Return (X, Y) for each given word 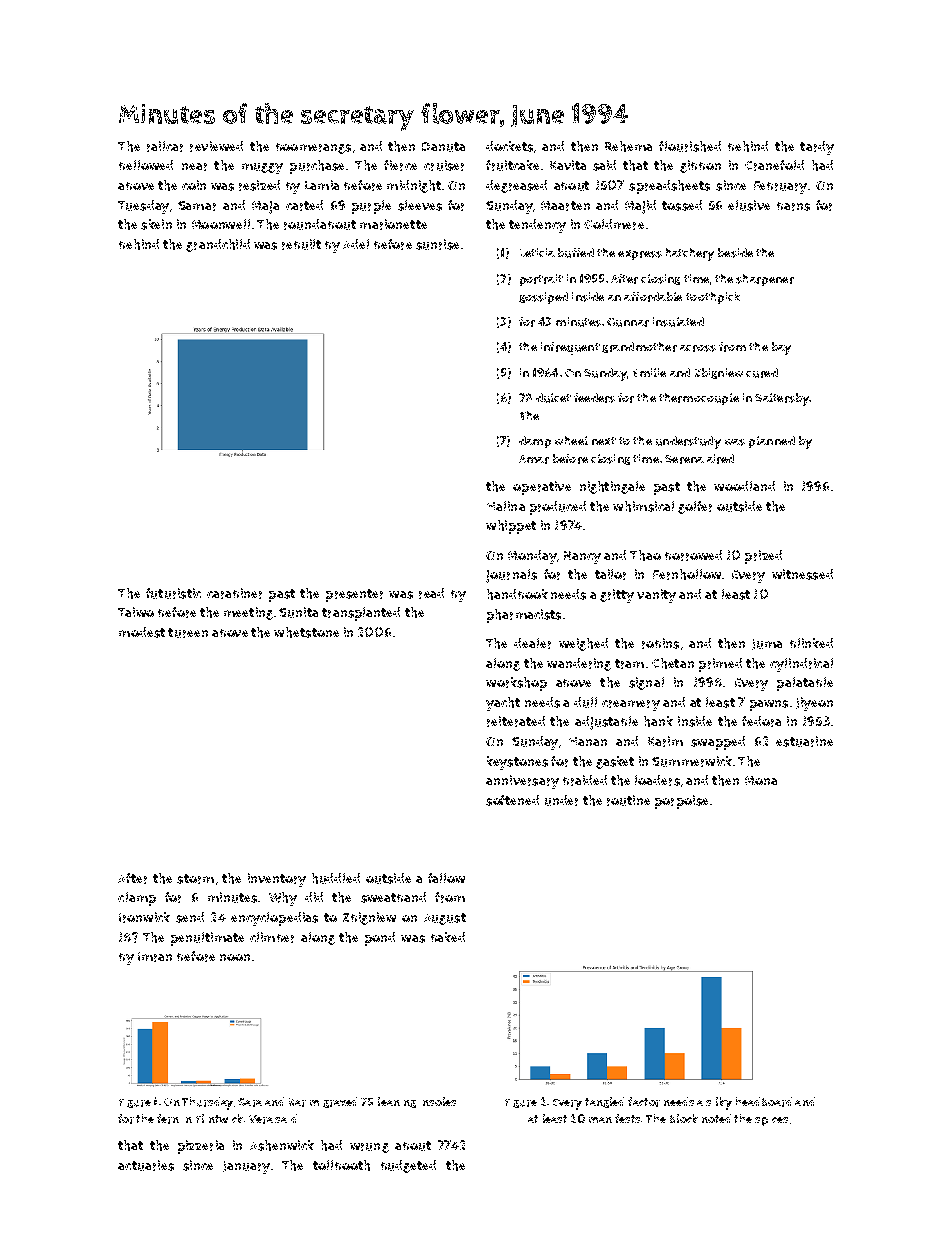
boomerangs (313, 148)
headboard (764, 1102)
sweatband (393, 897)
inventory (277, 880)
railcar (165, 146)
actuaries (146, 1165)
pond (380, 939)
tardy (817, 148)
